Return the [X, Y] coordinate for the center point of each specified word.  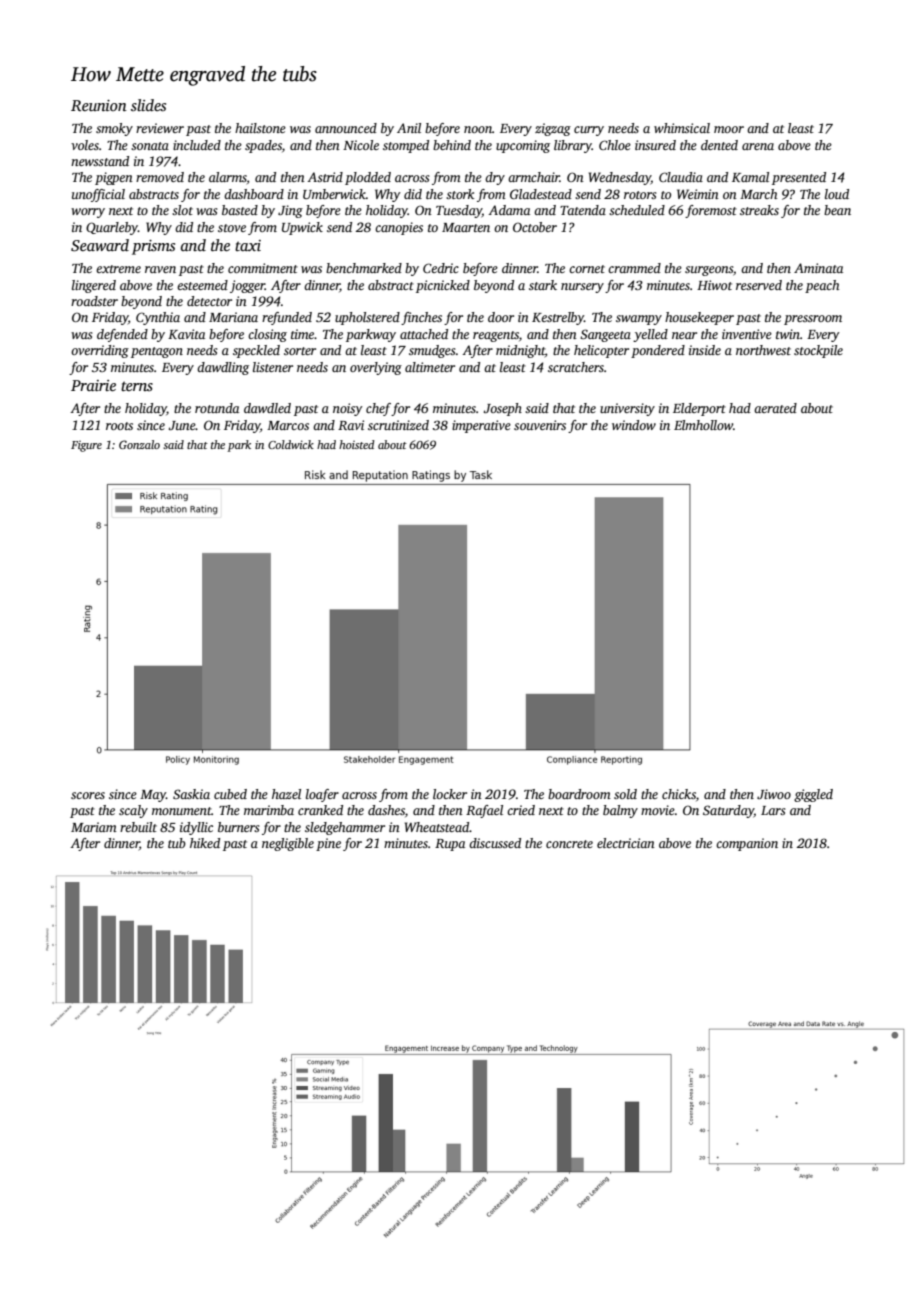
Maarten [466, 227]
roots [119, 426]
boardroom [579, 794]
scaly [133, 811]
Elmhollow [703, 425]
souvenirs [540, 425]
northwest [763, 350]
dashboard [254, 194]
